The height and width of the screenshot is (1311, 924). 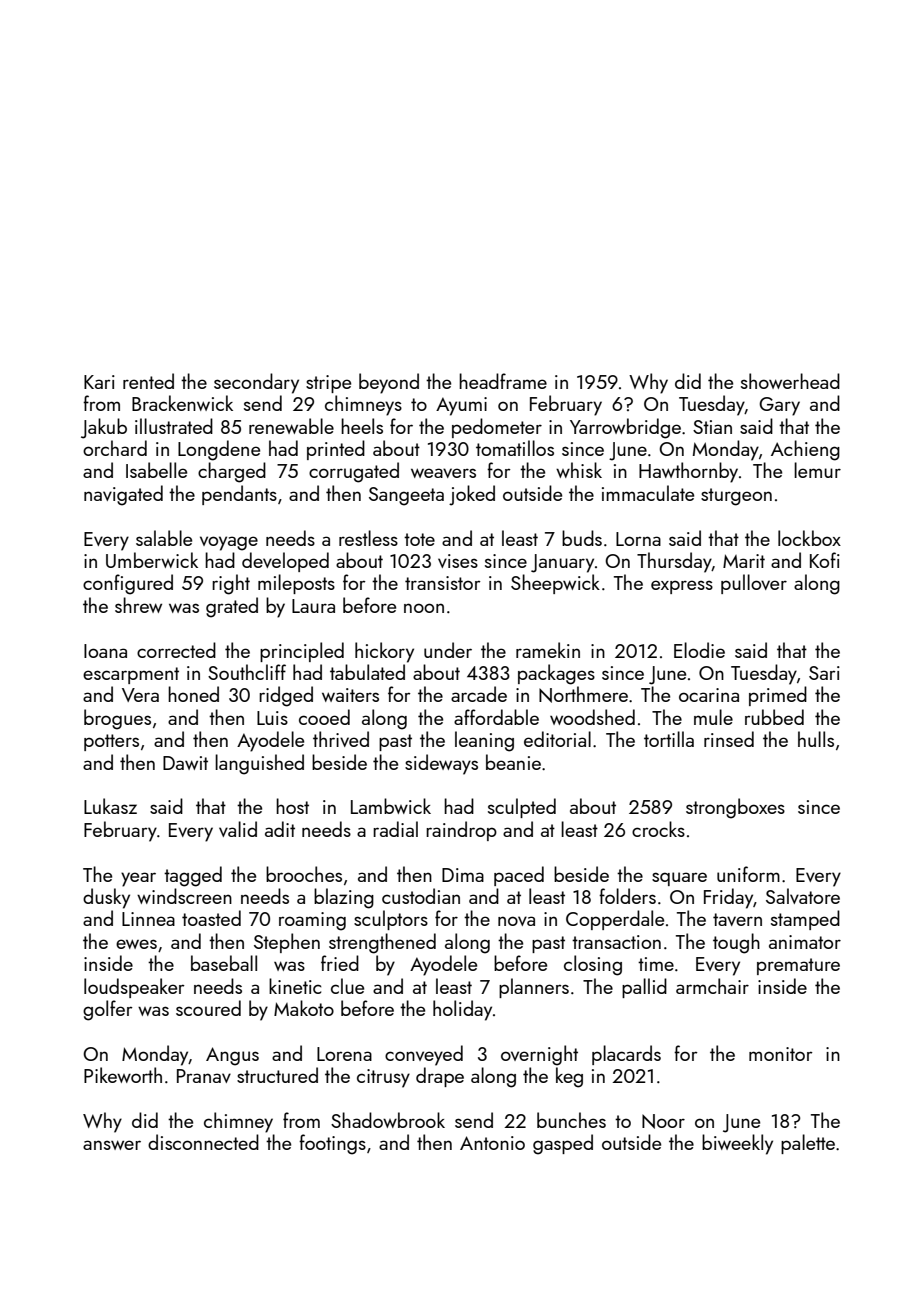 What do you see at coordinates (496, 717) in the screenshot?
I see `affordable` at bounding box center [496, 717].
